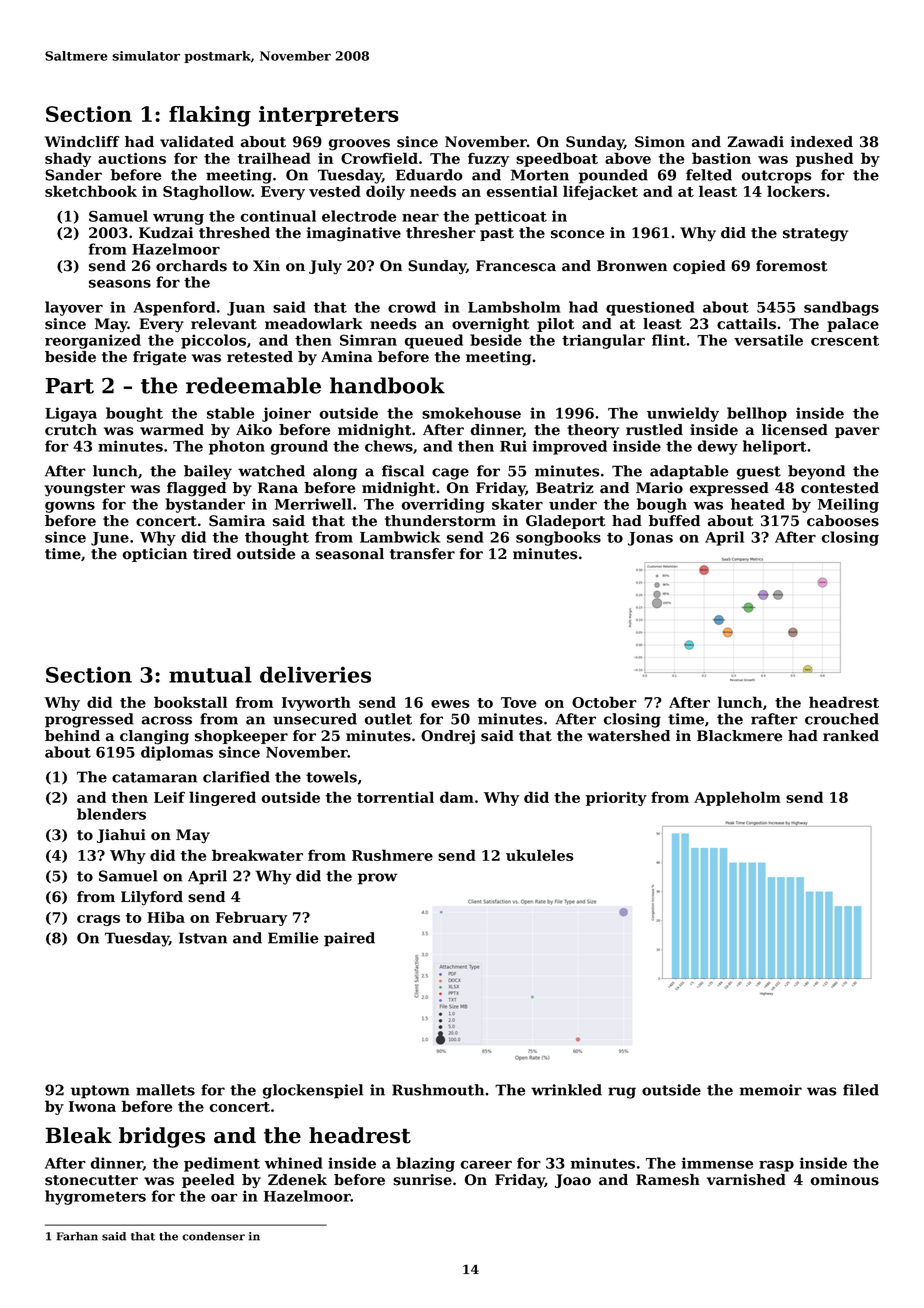  I want to click on Windcliff, so click(82, 142).
